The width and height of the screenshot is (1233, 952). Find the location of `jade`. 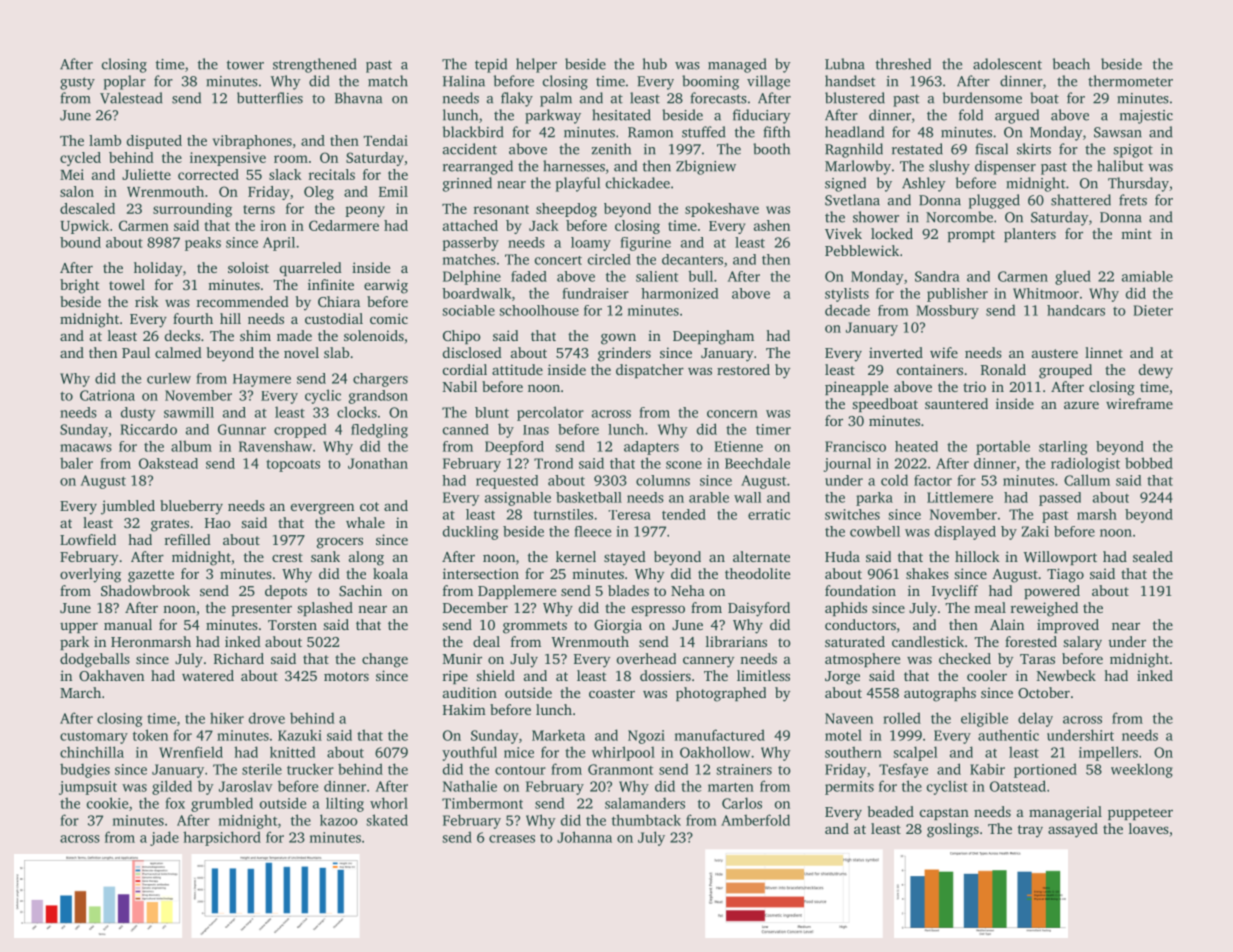

jade is located at coordinates (164, 838).
